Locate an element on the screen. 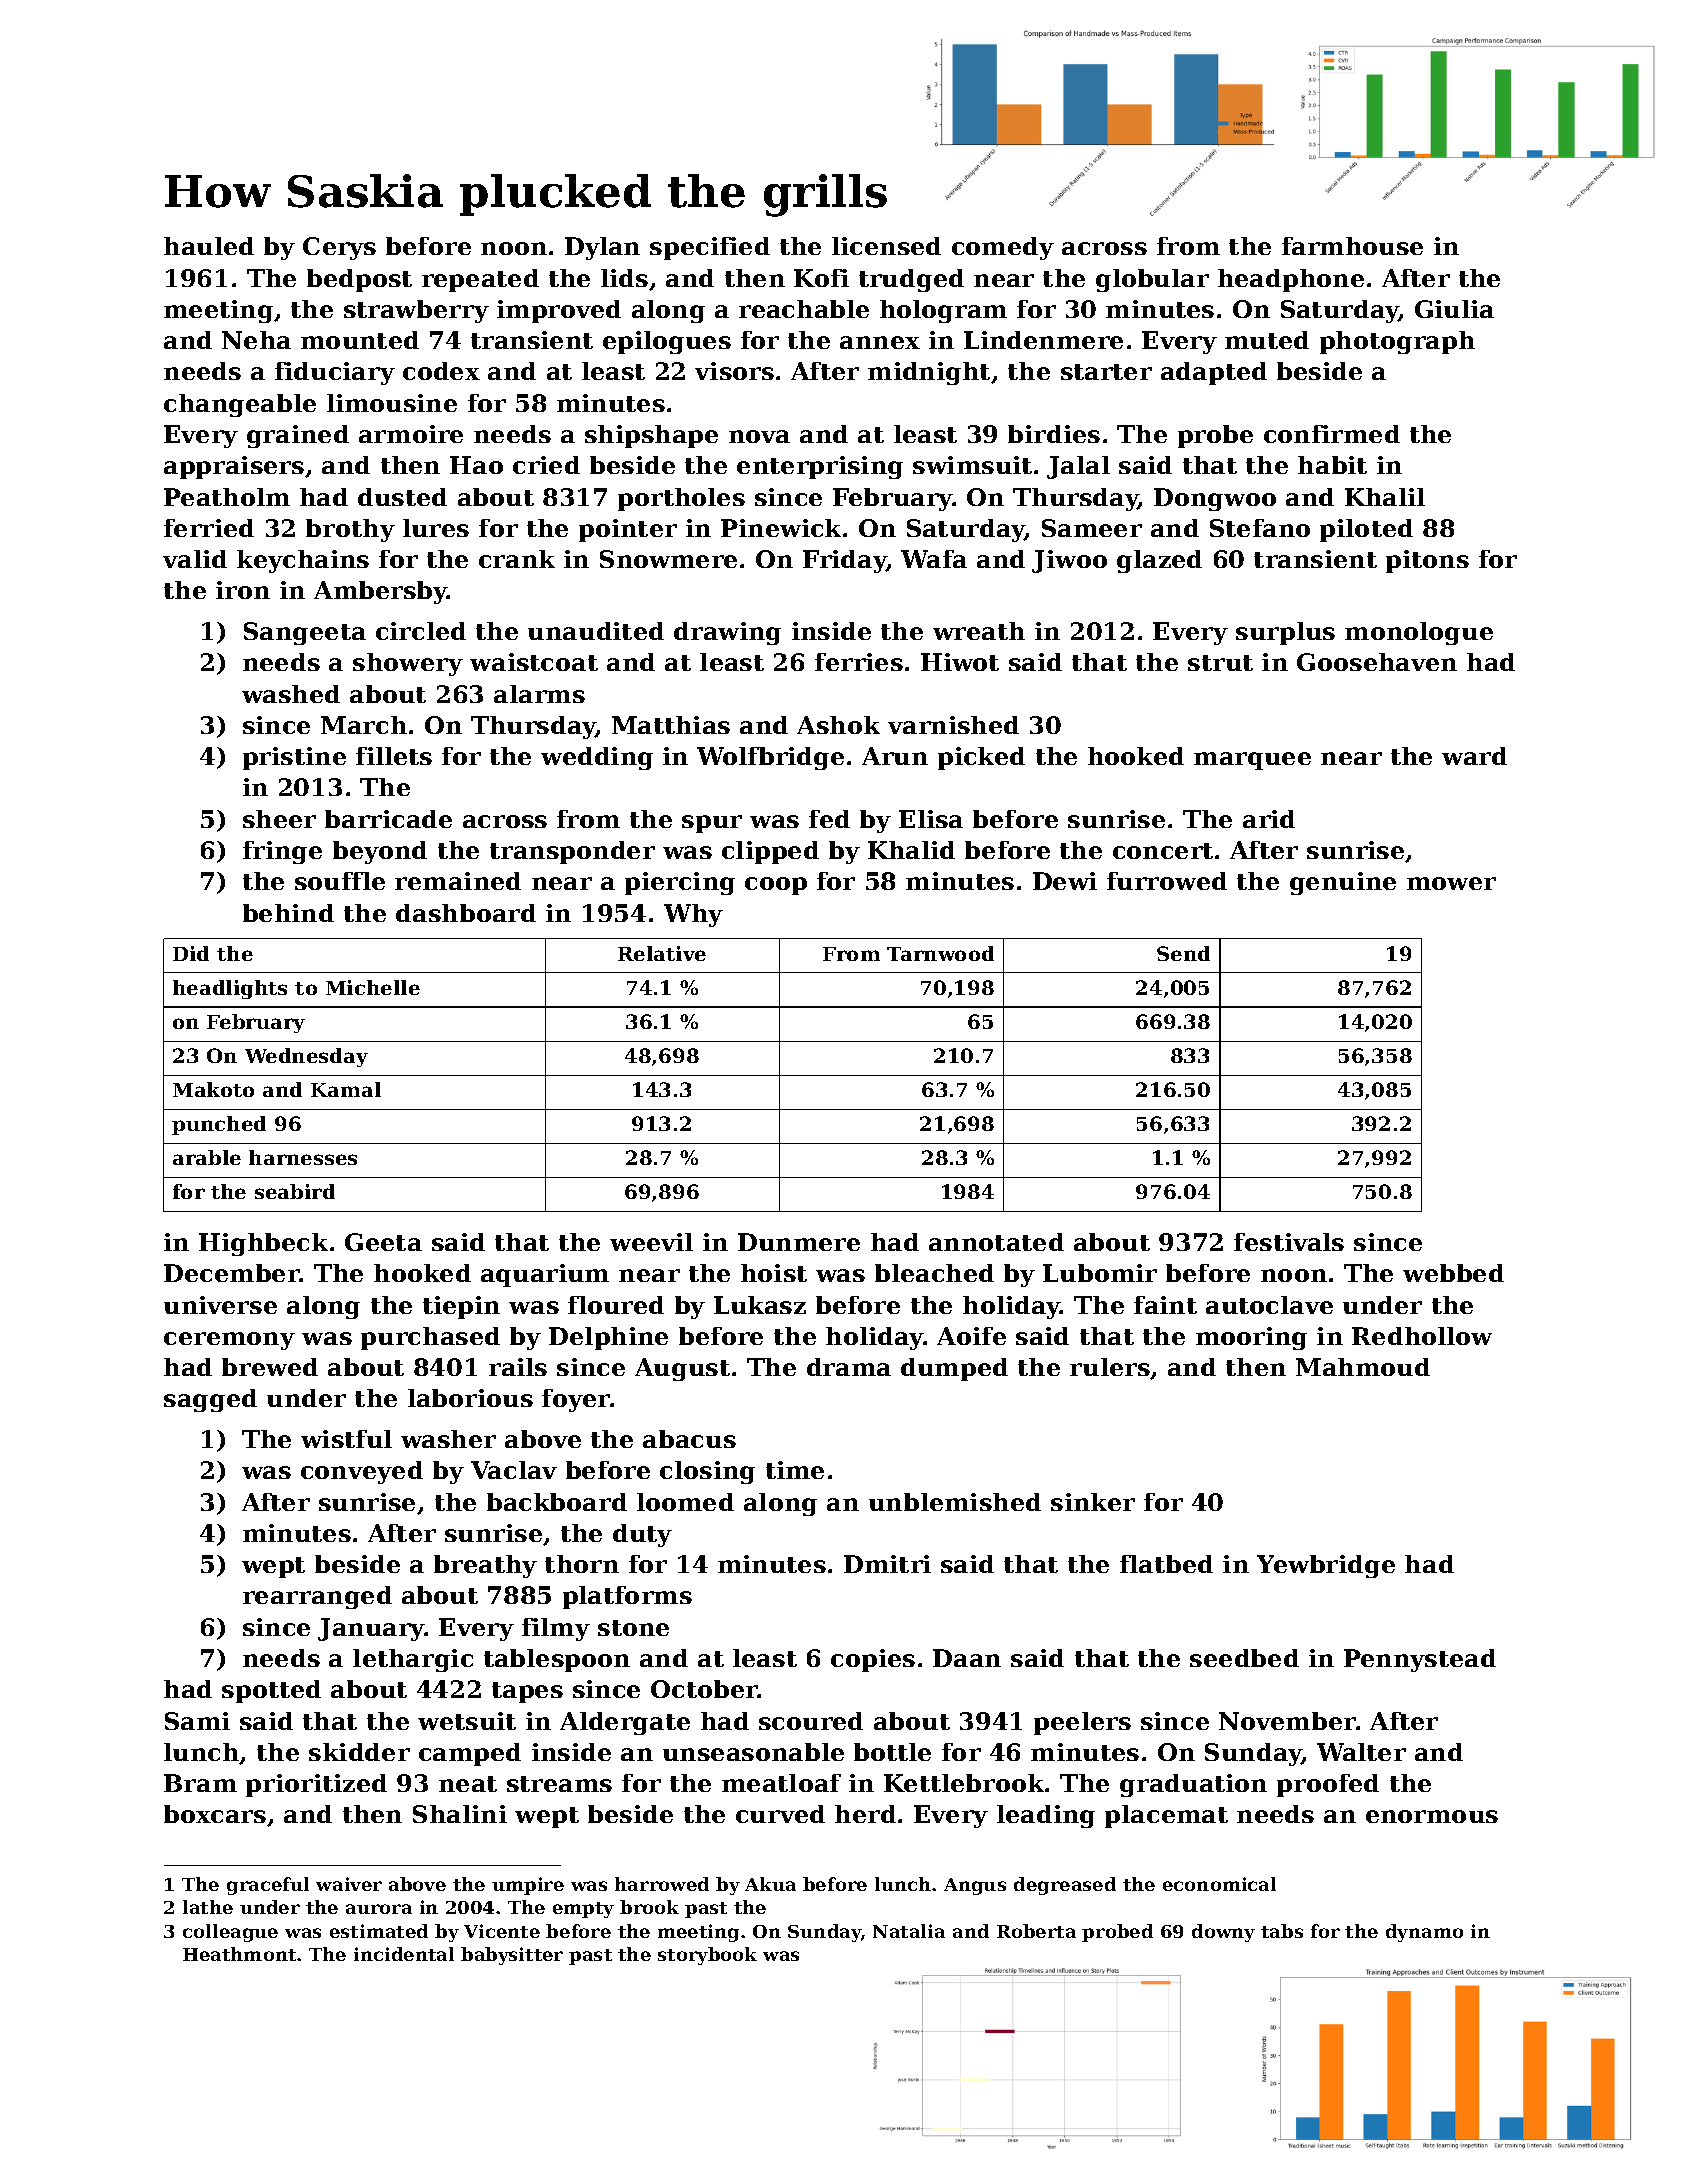 The image size is (1683, 2178). annotated is located at coordinates (996, 1242).
